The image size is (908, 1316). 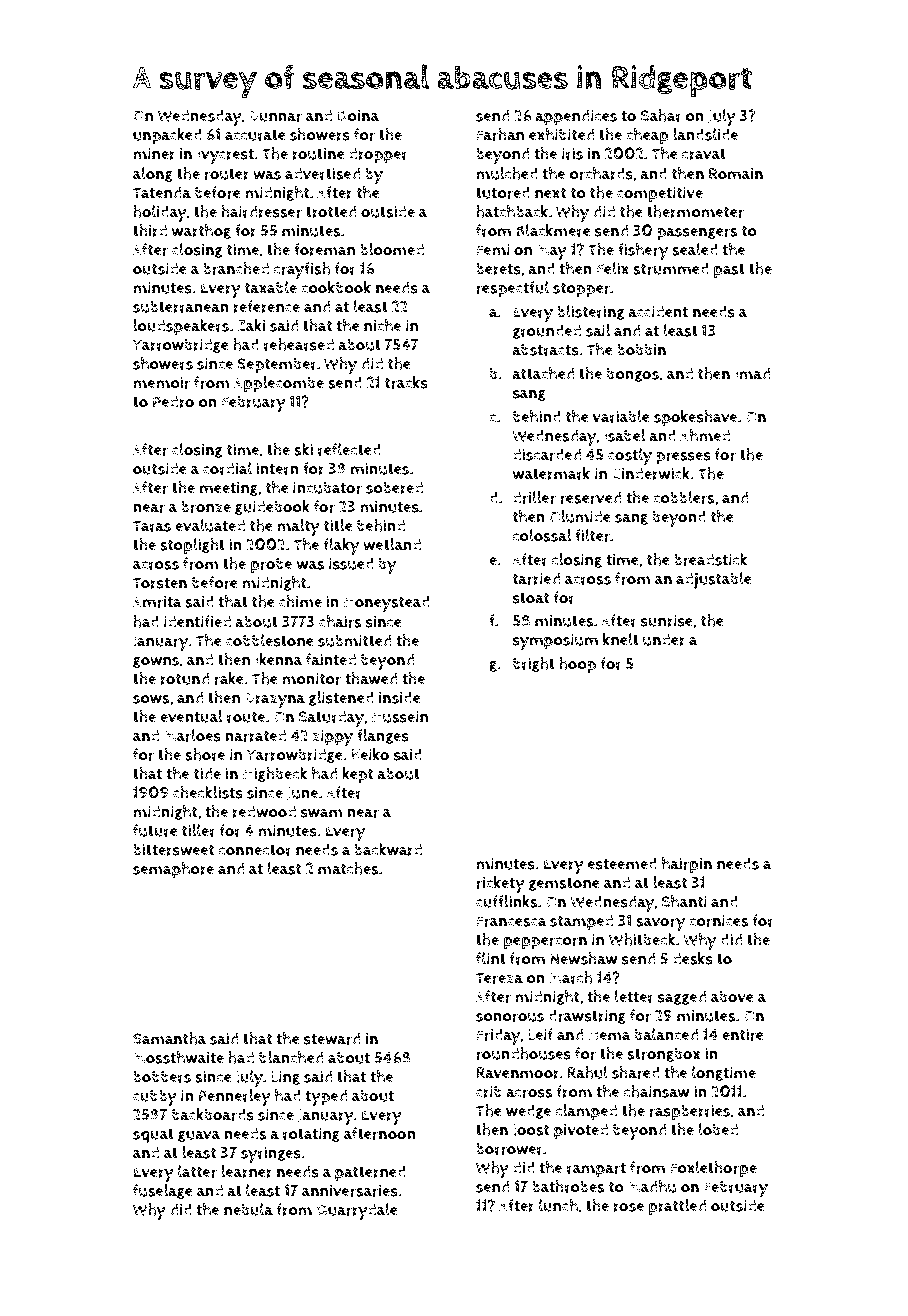 What do you see at coordinates (357, 1211) in the screenshot?
I see `Quarrydale` at bounding box center [357, 1211].
